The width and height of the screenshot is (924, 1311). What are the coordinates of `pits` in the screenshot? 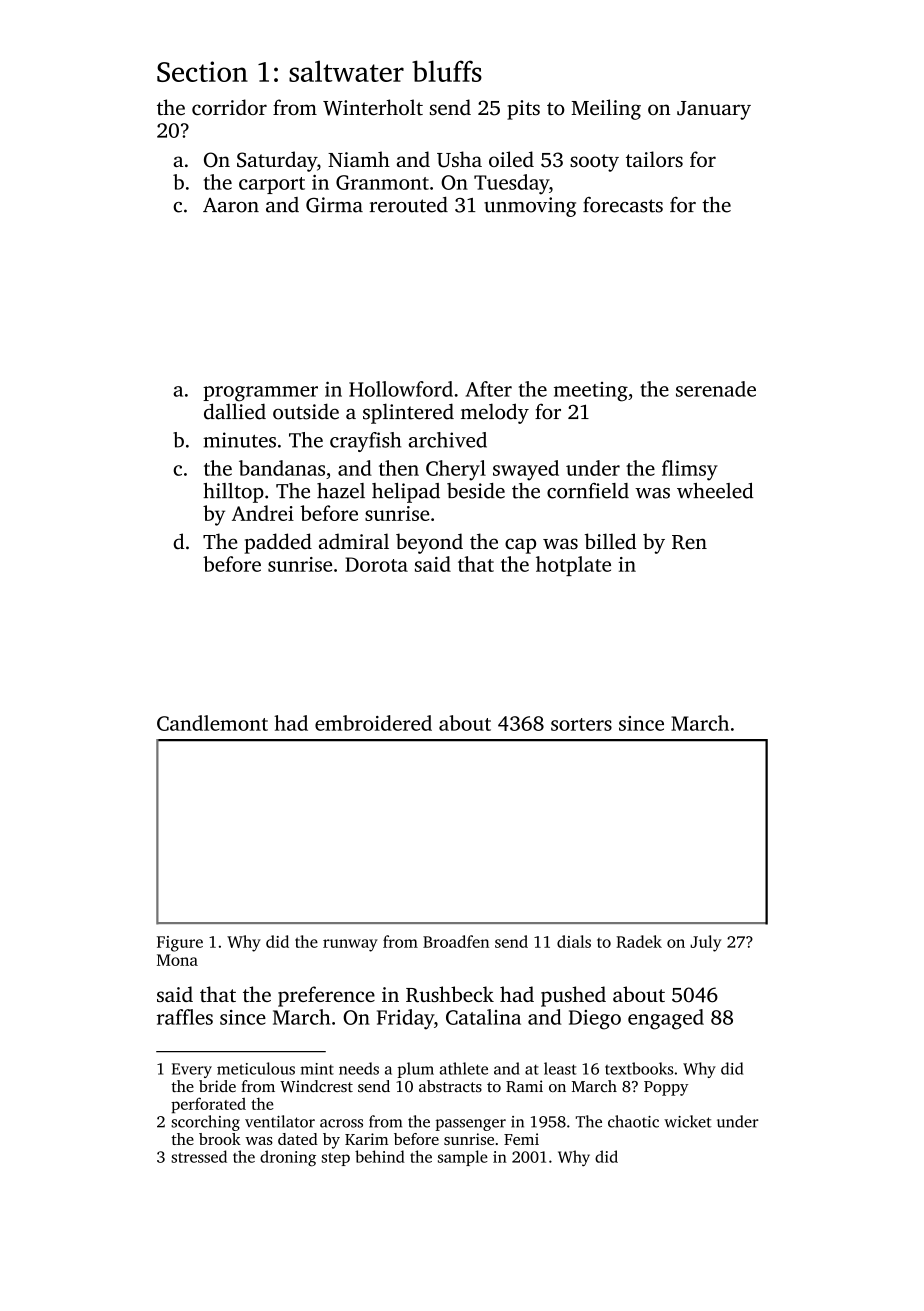 It's located at (523, 110).
